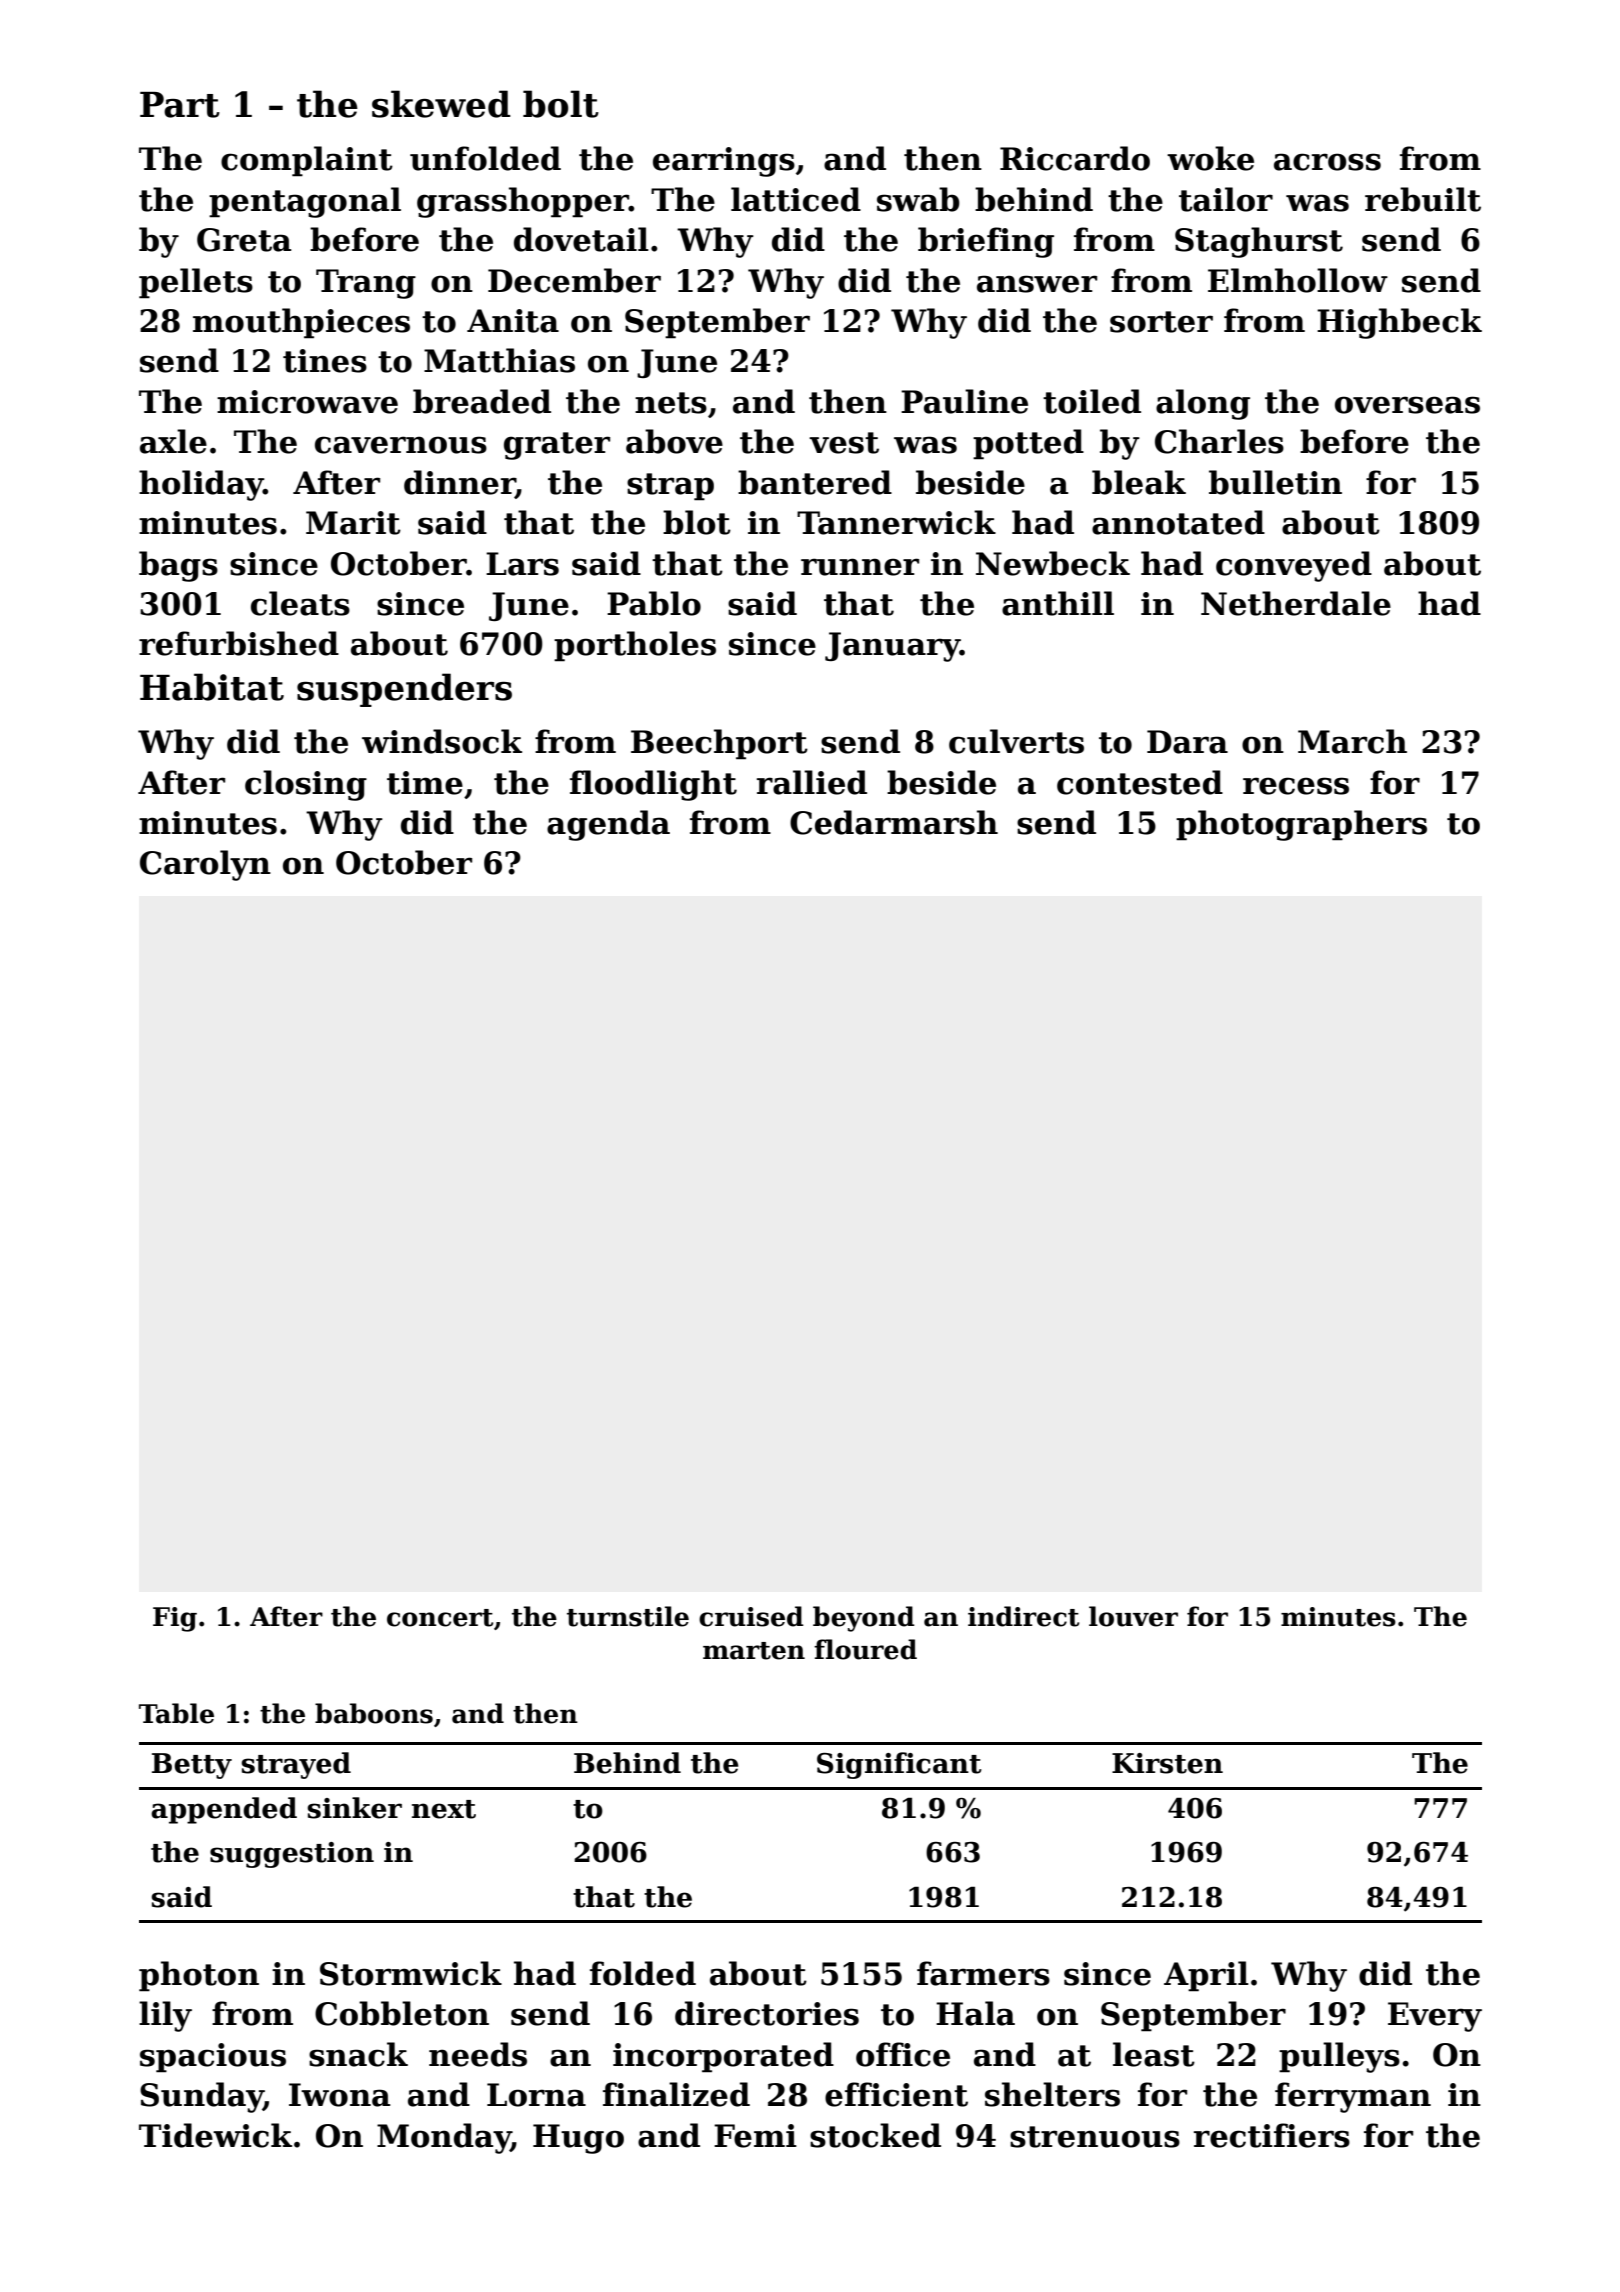  I want to click on Significant, so click(899, 1765).
